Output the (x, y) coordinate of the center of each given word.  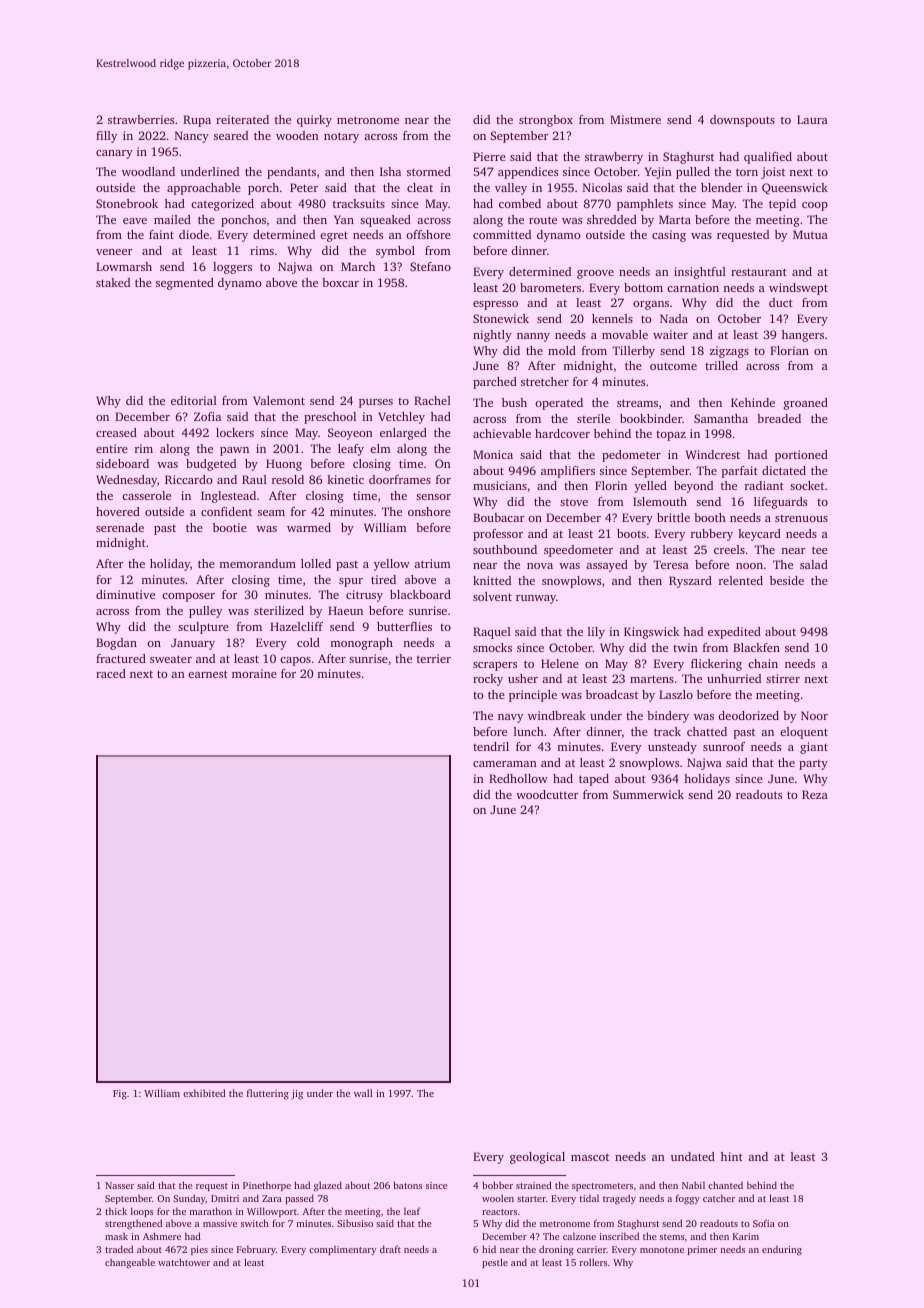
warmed (309, 527)
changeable (130, 1263)
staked (113, 282)
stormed (429, 171)
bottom (643, 287)
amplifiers (568, 472)
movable (625, 334)
